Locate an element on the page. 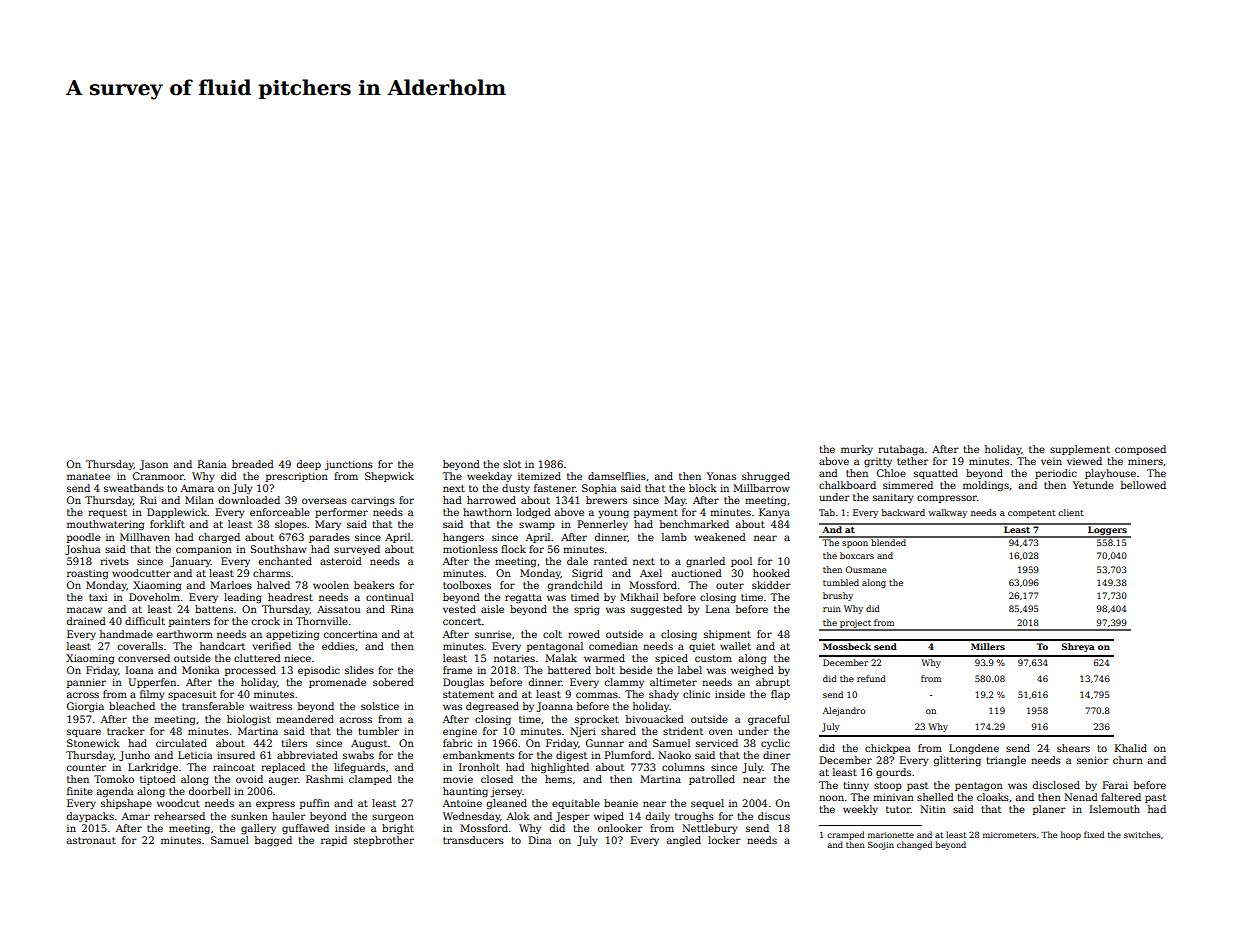 This page has width=1233, height=952. murky is located at coordinates (857, 450).
